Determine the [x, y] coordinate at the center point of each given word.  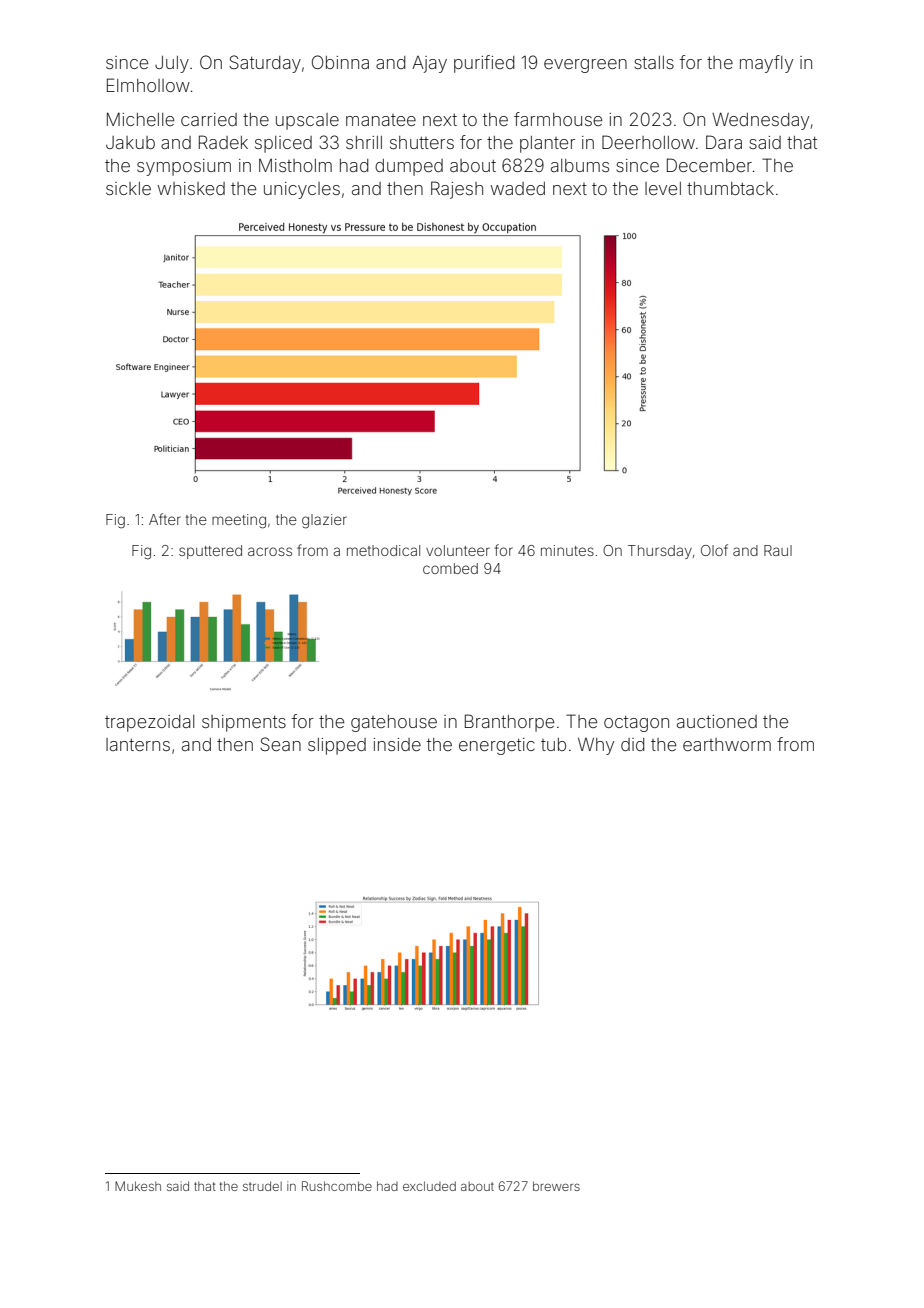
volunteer [458, 550]
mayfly [766, 64]
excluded [429, 1186]
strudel [262, 1186]
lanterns [138, 744]
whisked [191, 188]
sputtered [210, 552]
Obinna [340, 62]
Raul [778, 550]
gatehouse [394, 723]
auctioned [717, 721]
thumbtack [730, 188]
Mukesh [138, 1186]
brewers [556, 1186]
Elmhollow [148, 85]
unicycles [302, 190]
